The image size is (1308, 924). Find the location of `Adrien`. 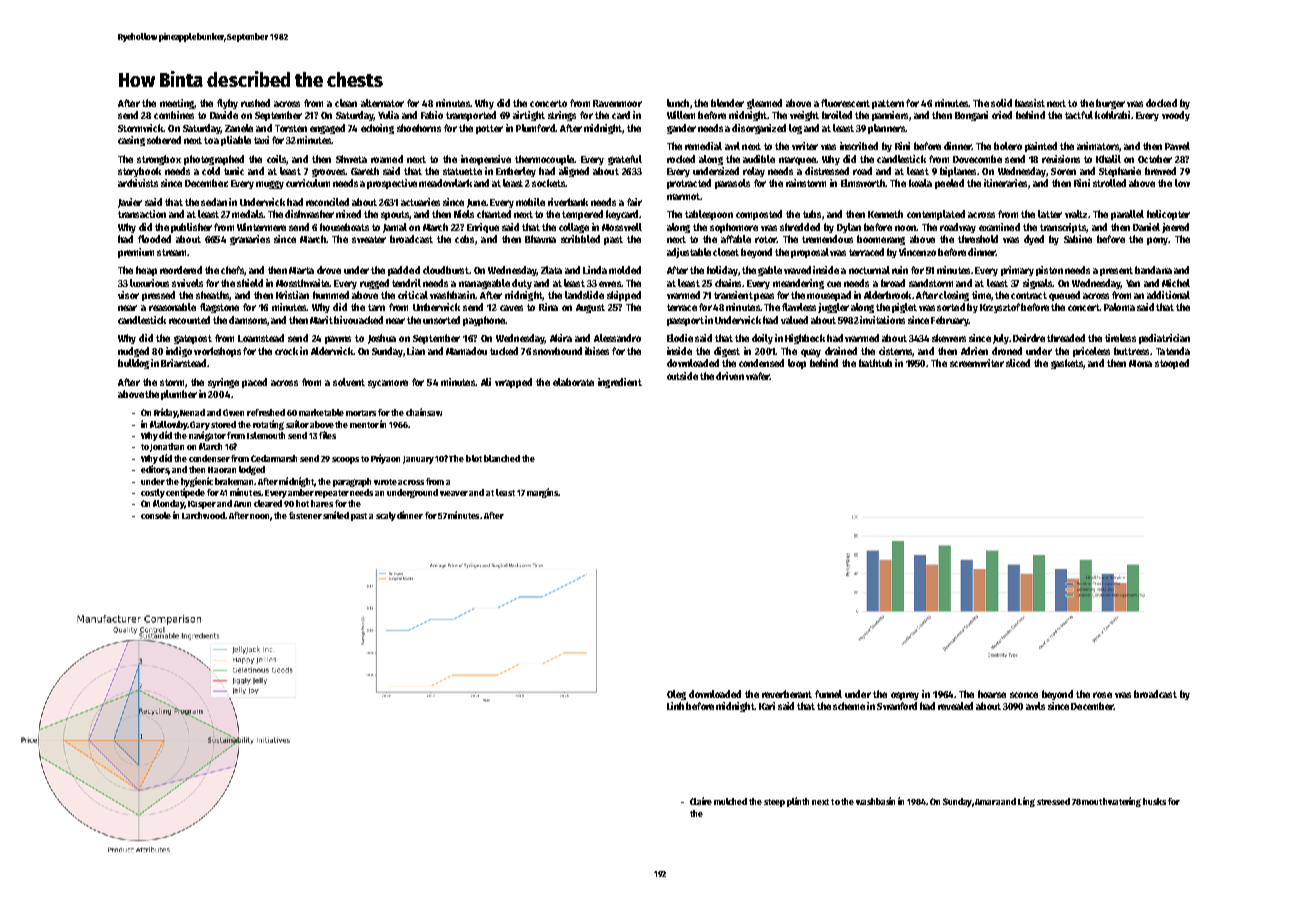

Adrien is located at coordinates (974, 351).
